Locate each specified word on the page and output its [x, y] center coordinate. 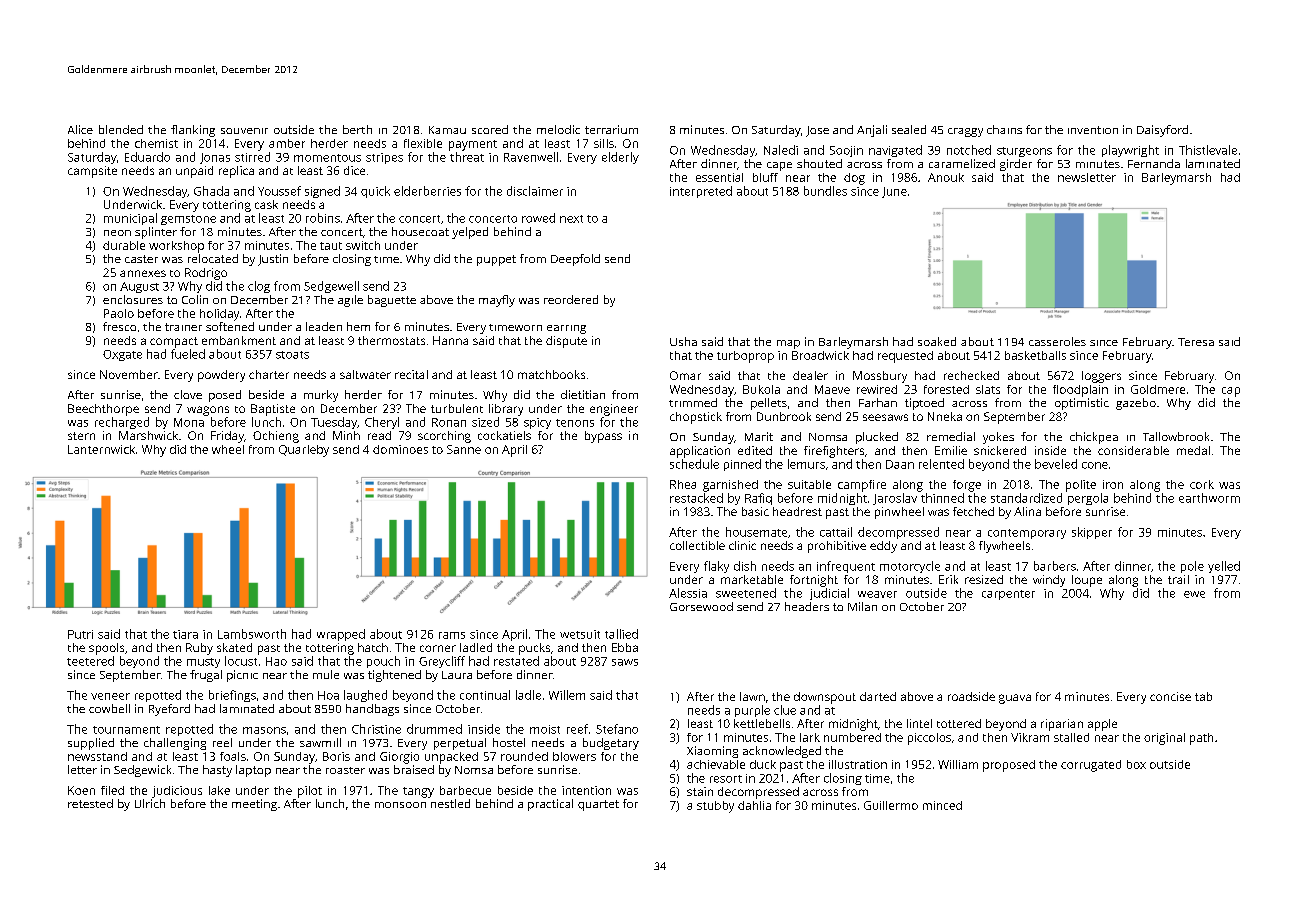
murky [321, 396]
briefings [232, 696]
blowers [574, 756]
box [1136, 764]
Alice [80, 129]
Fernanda [1154, 163]
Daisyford [1162, 131]
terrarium [611, 129]
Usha [683, 341]
